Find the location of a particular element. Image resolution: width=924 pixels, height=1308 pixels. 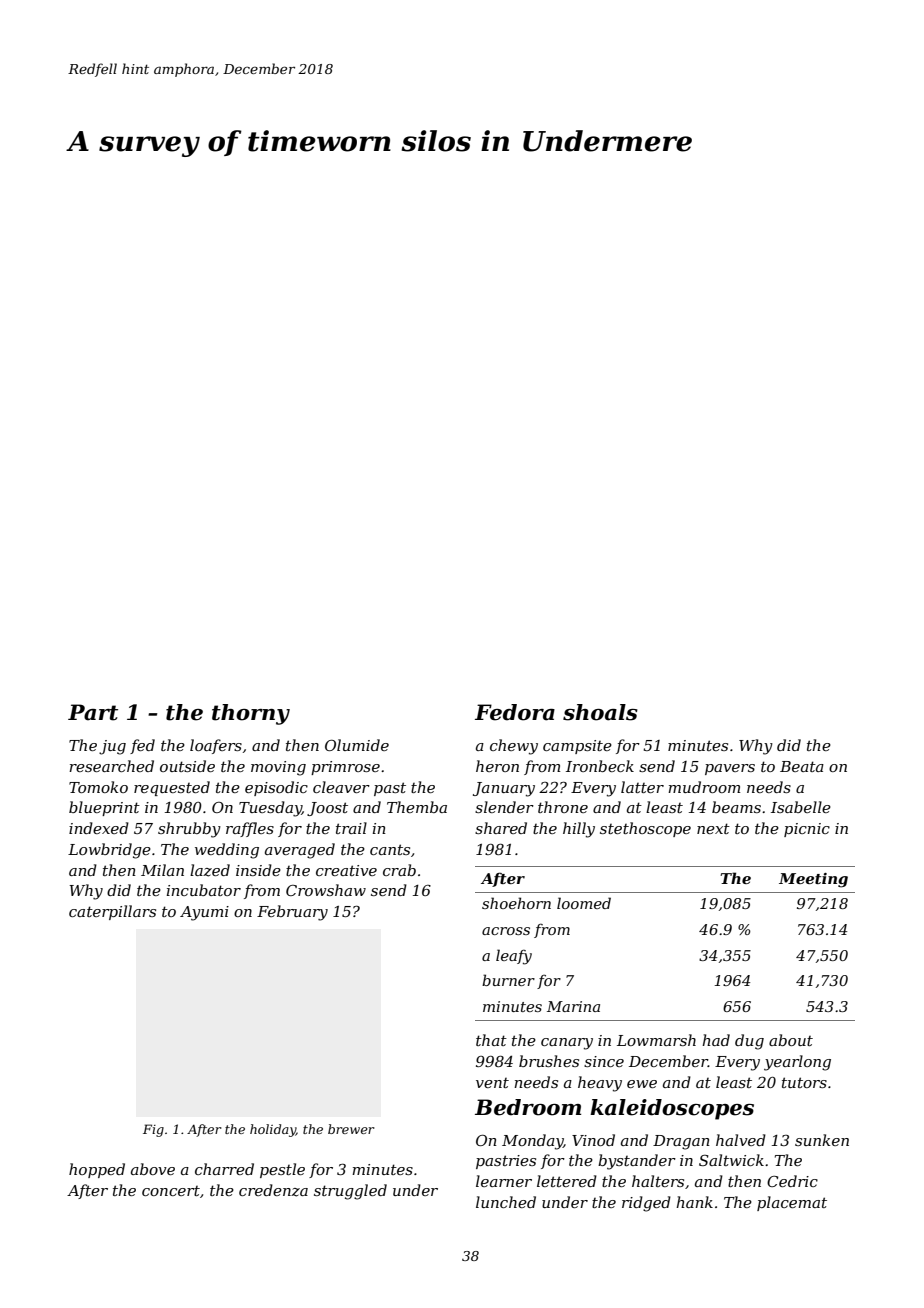

shoals is located at coordinates (600, 712).
